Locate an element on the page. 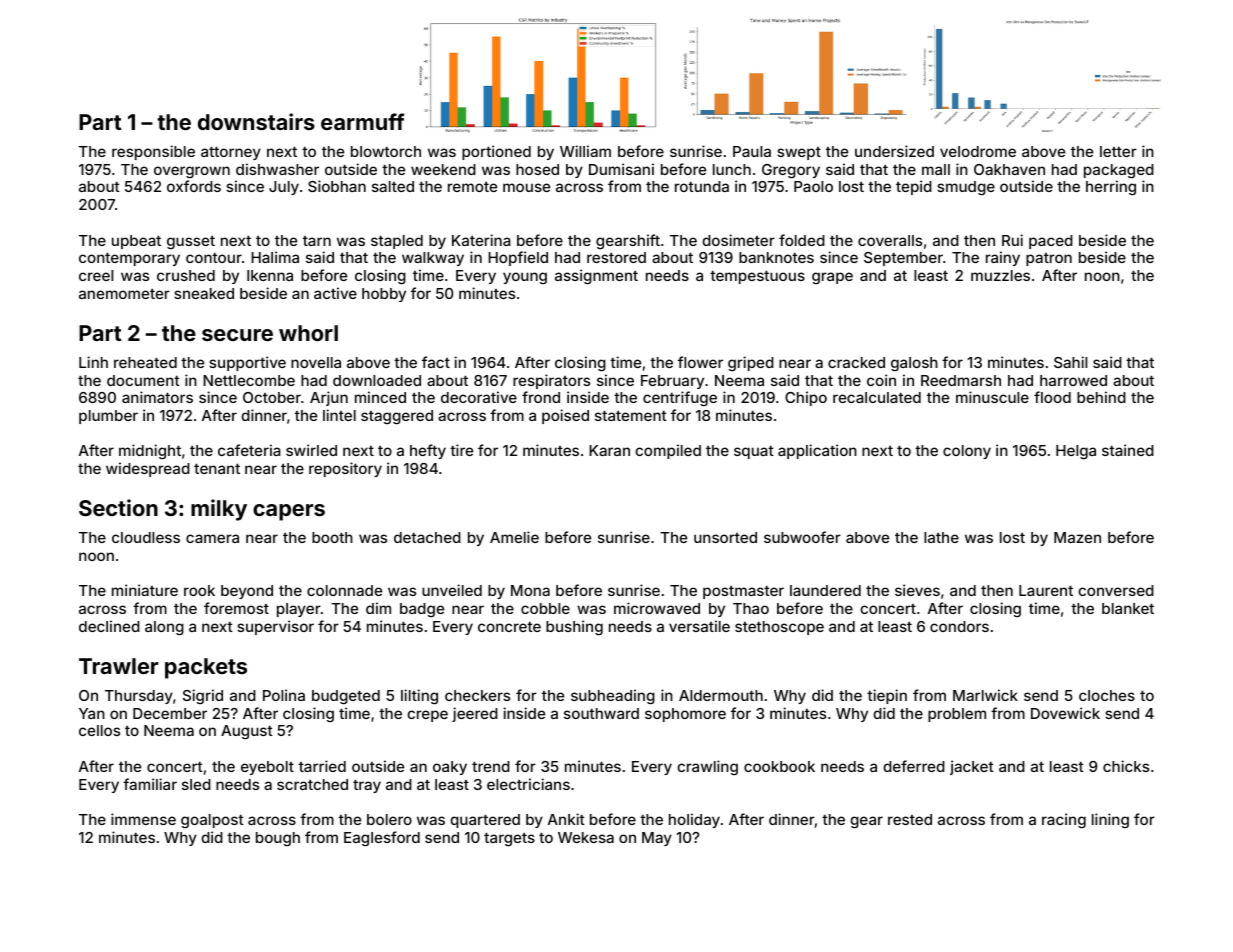 The width and height of the document is (1233, 952). William is located at coordinates (585, 151).
